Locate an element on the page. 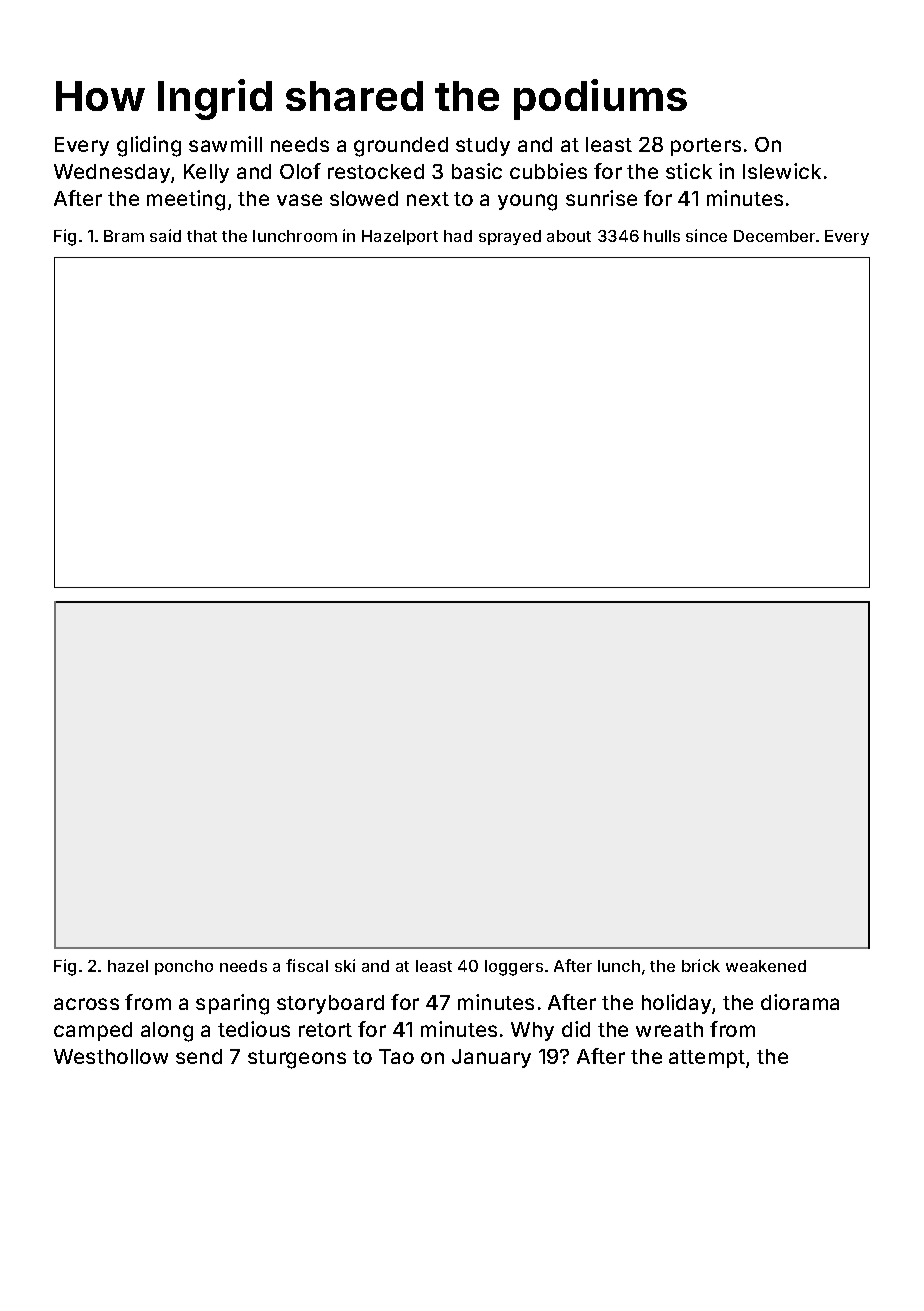  fiscal is located at coordinates (307, 965).
